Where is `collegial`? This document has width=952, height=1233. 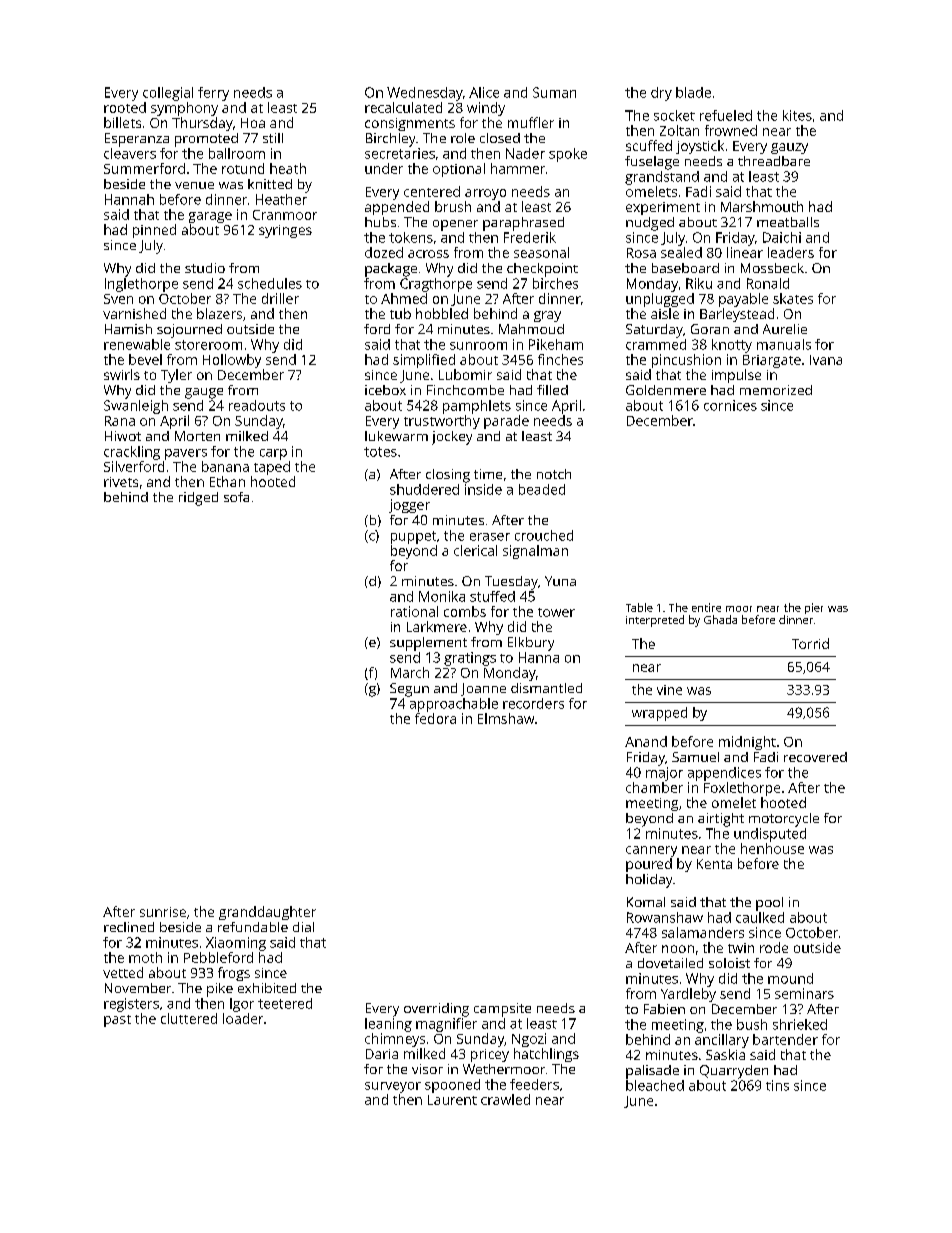 collegial is located at coordinates (168, 94).
